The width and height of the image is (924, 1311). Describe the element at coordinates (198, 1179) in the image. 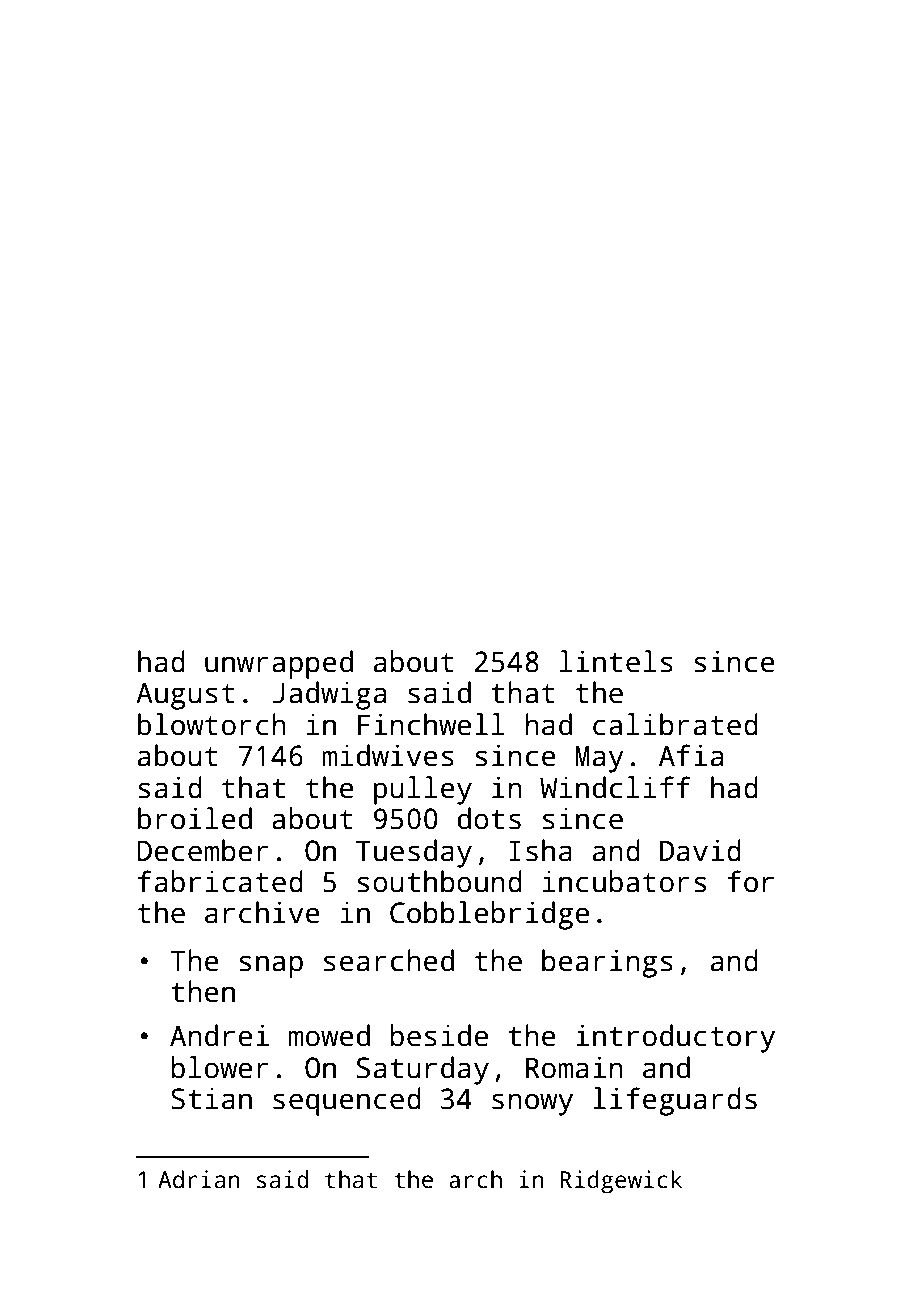

I see `Adrian` at that location.
